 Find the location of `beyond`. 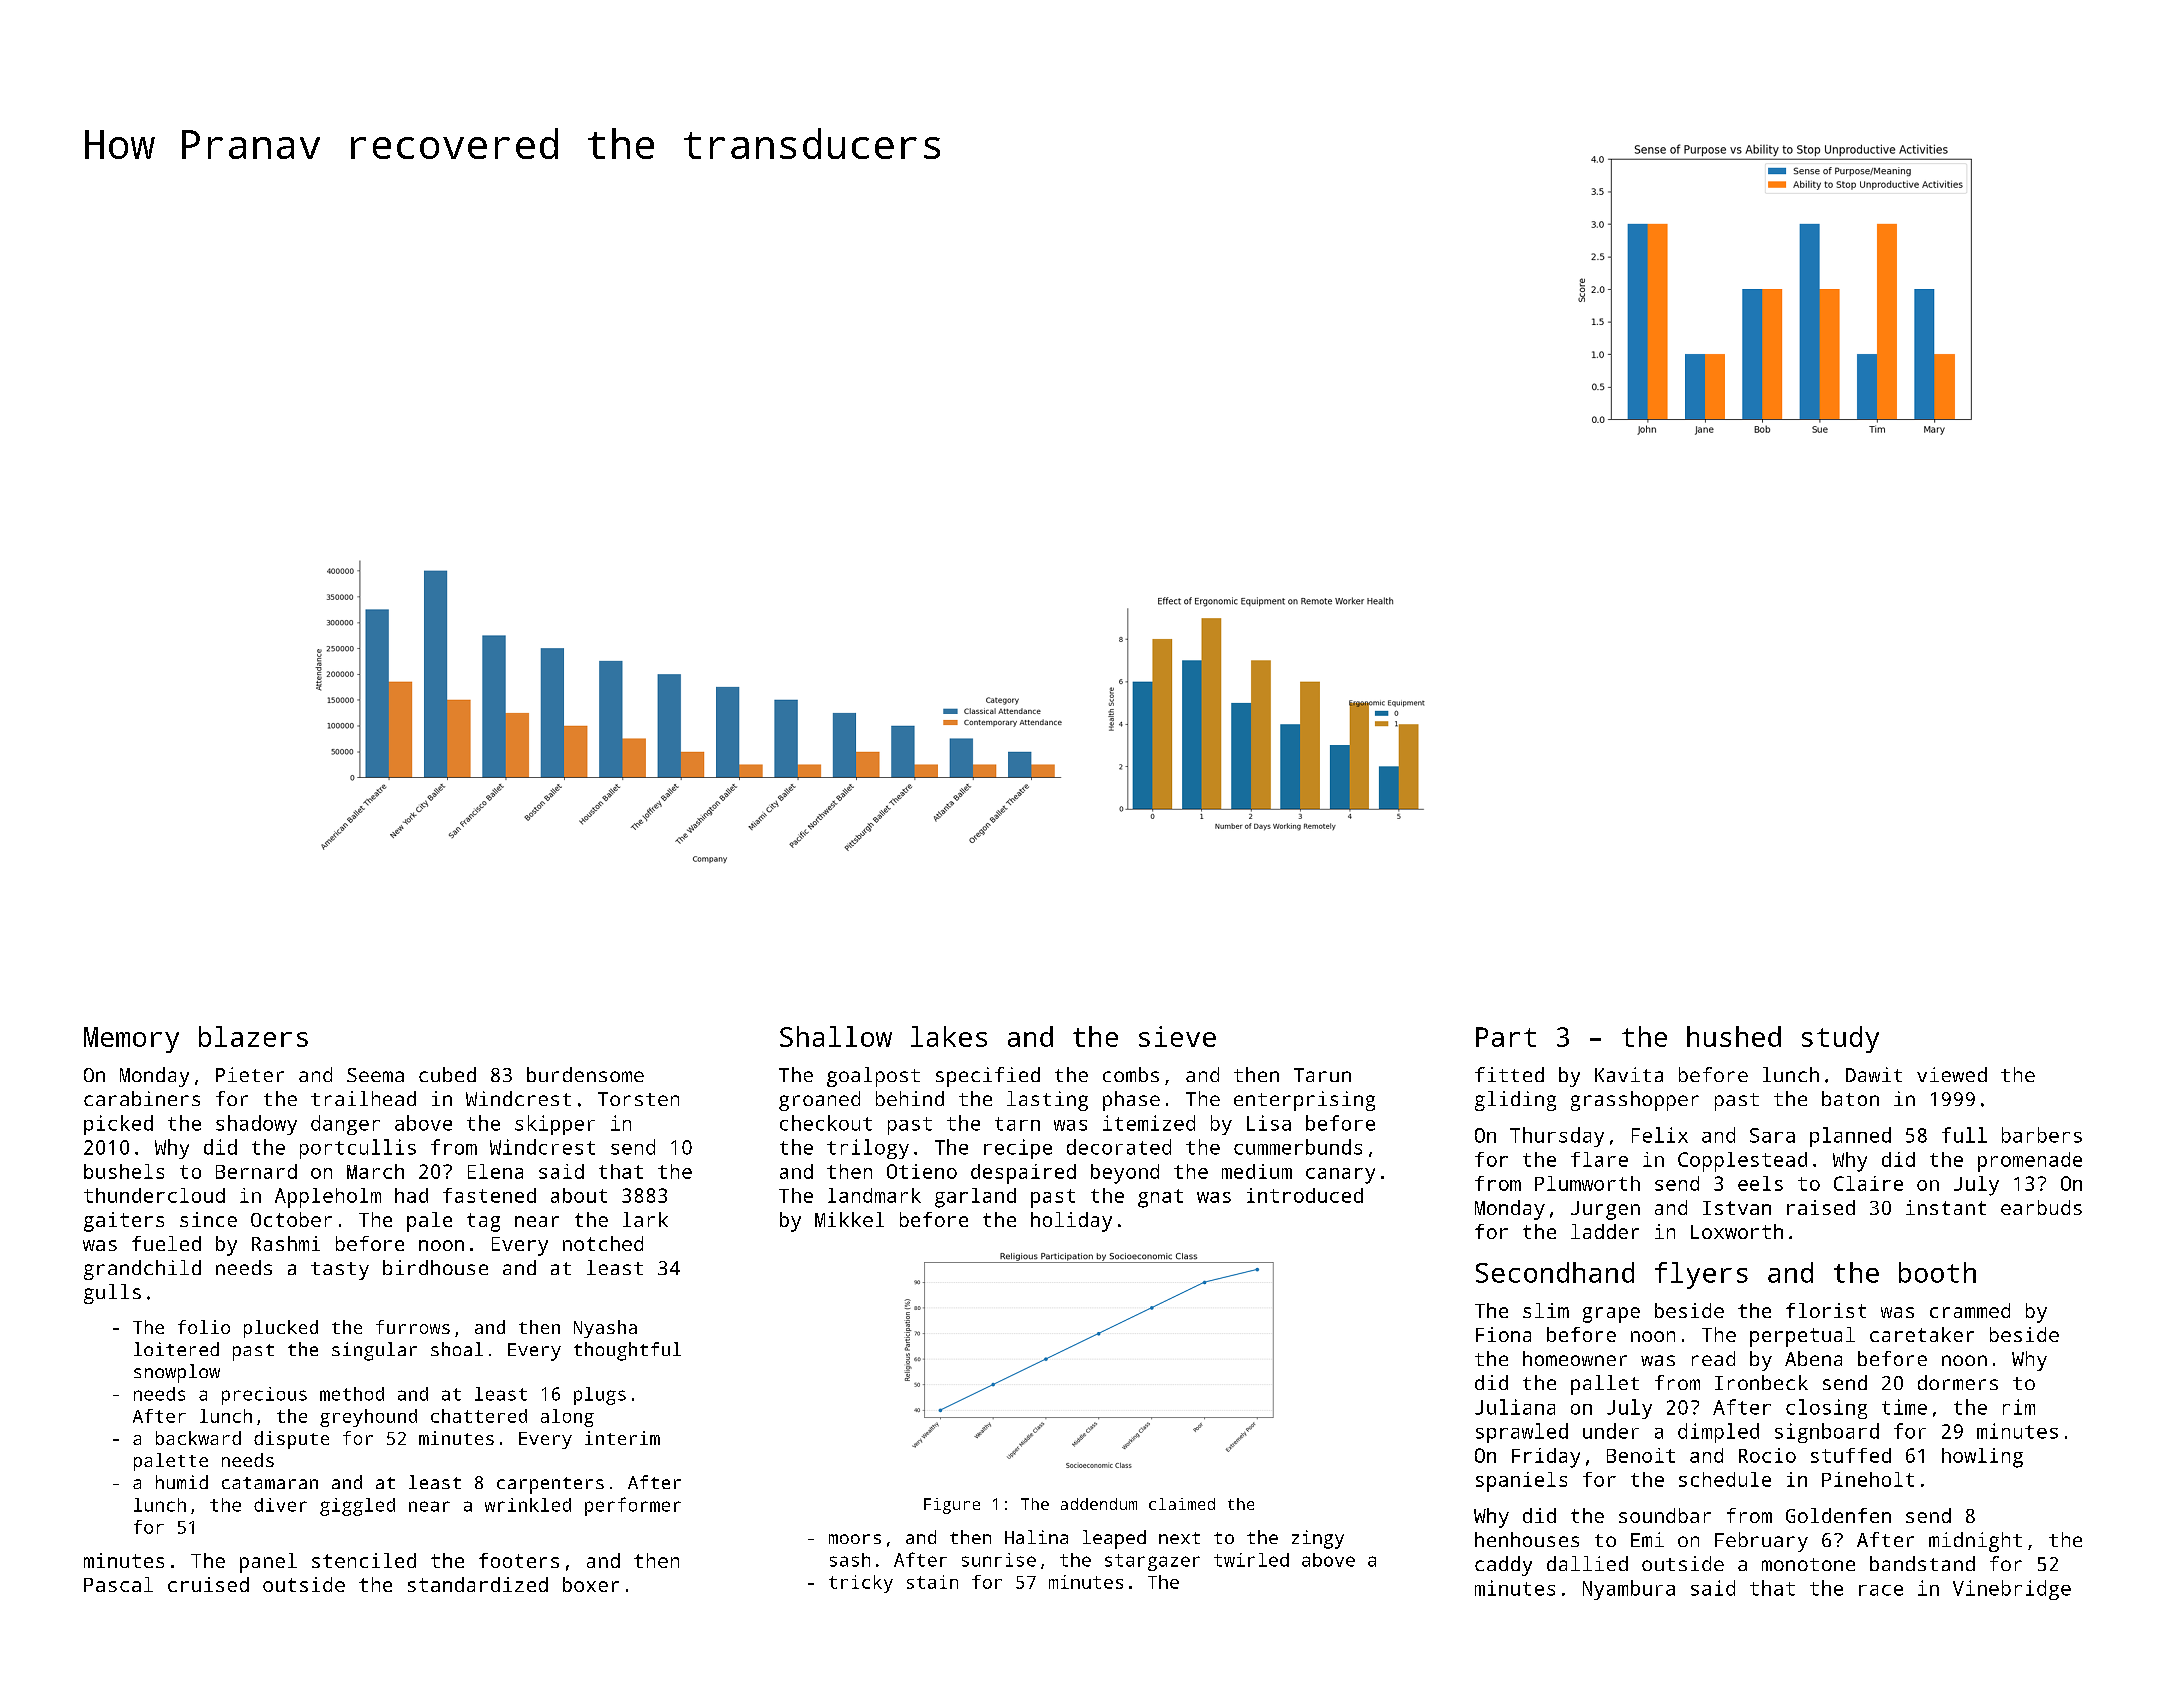

beyond is located at coordinates (1125, 1174).
